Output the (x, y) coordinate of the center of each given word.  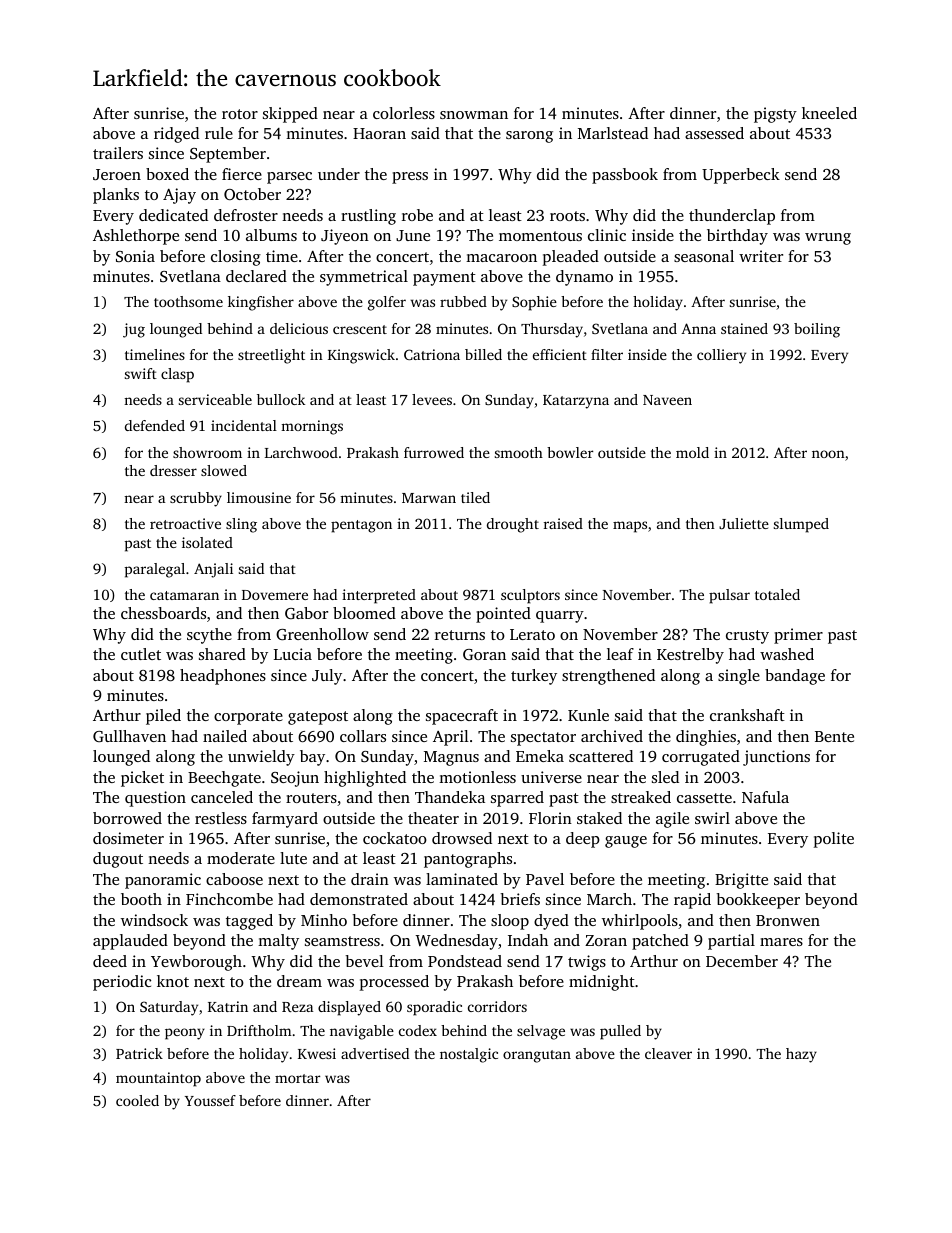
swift (141, 373)
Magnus (451, 758)
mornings (312, 427)
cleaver (668, 1053)
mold (692, 452)
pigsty (775, 115)
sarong (529, 137)
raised (563, 523)
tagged (249, 922)
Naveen (667, 400)
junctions (776, 758)
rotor (240, 114)
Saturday (169, 1008)
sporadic (434, 1008)
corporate (248, 718)
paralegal (155, 570)
